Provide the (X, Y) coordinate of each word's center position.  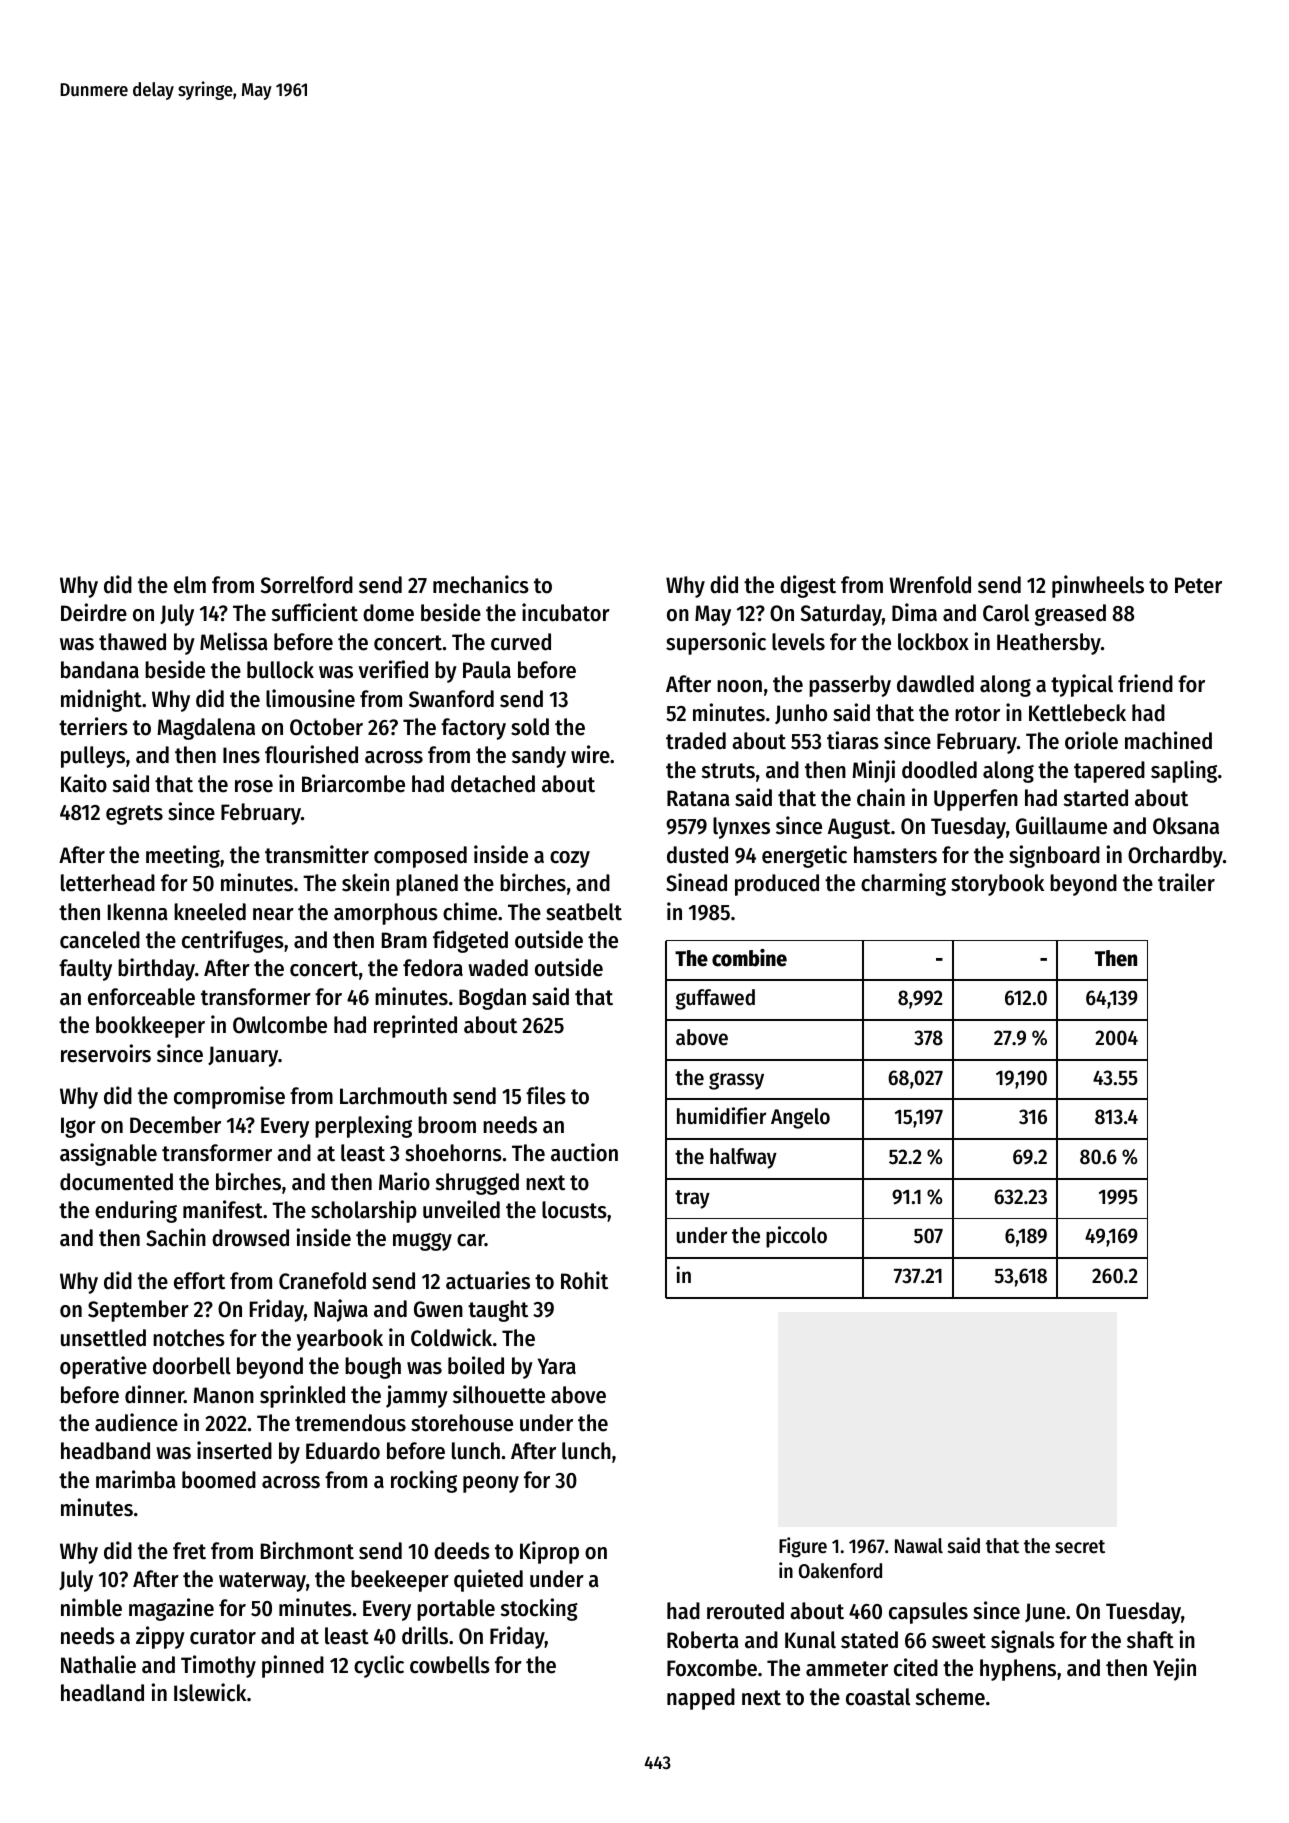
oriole (1091, 740)
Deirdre (94, 612)
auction (584, 1152)
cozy (570, 859)
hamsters (895, 855)
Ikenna (138, 912)
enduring (136, 1211)
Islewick (210, 1692)
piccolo (796, 1237)
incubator (566, 612)
